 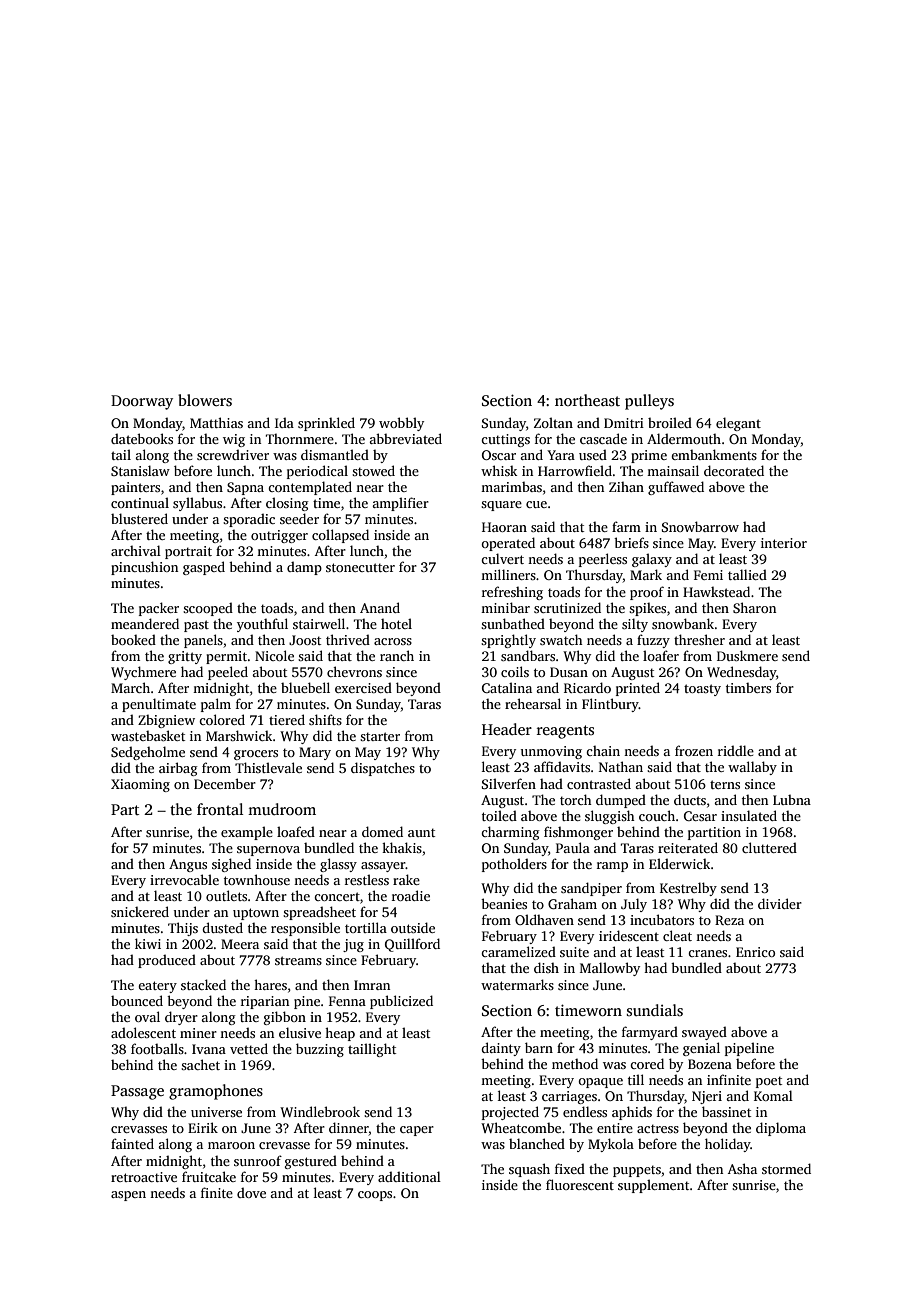 What do you see at coordinates (166, 721) in the document?
I see `Zbigniew` at bounding box center [166, 721].
